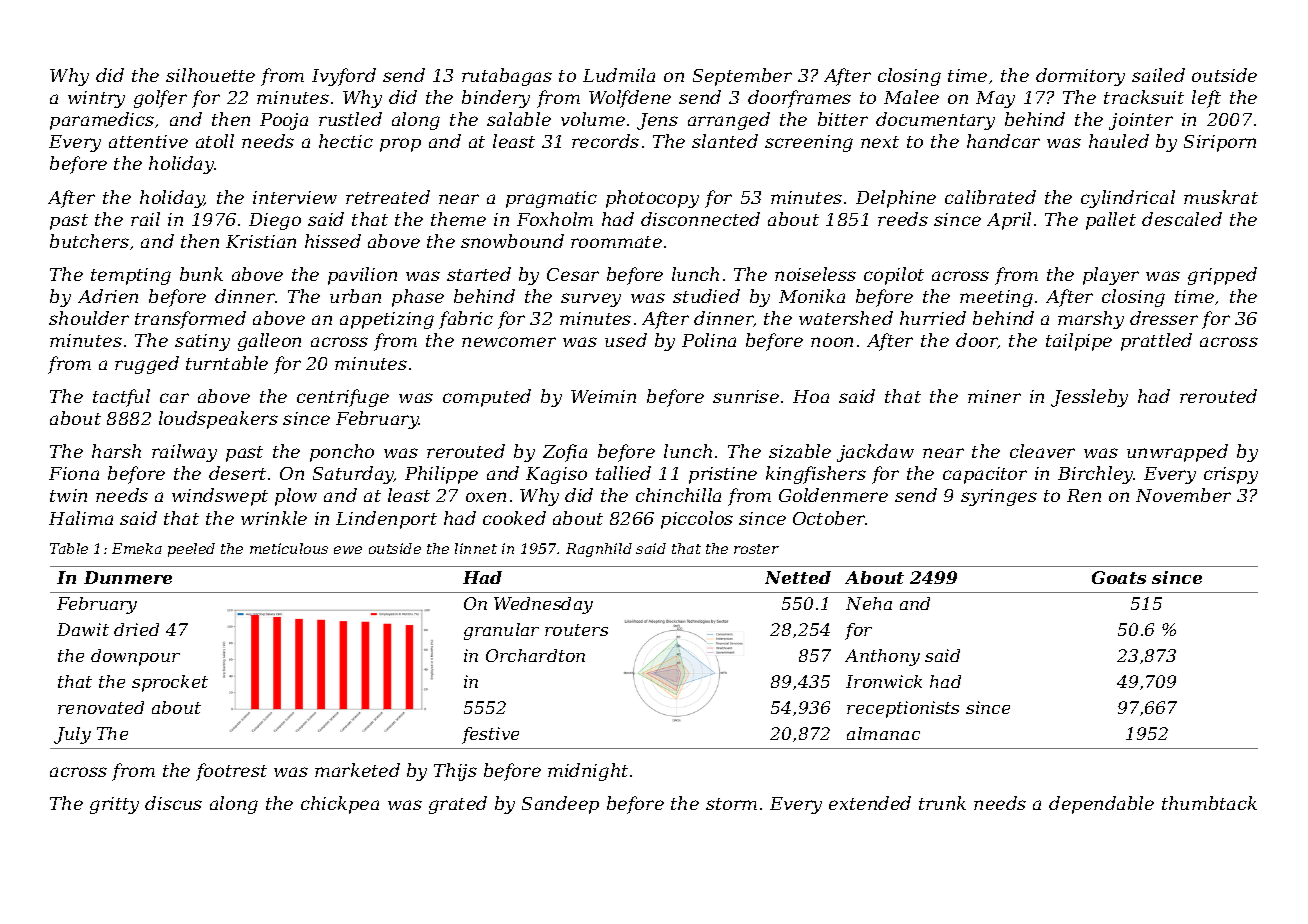 This screenshot has width=1308, height=924. Describe the element at coordinates (1209, 803) in the screenshot. I see `thumbtack` at that location.
